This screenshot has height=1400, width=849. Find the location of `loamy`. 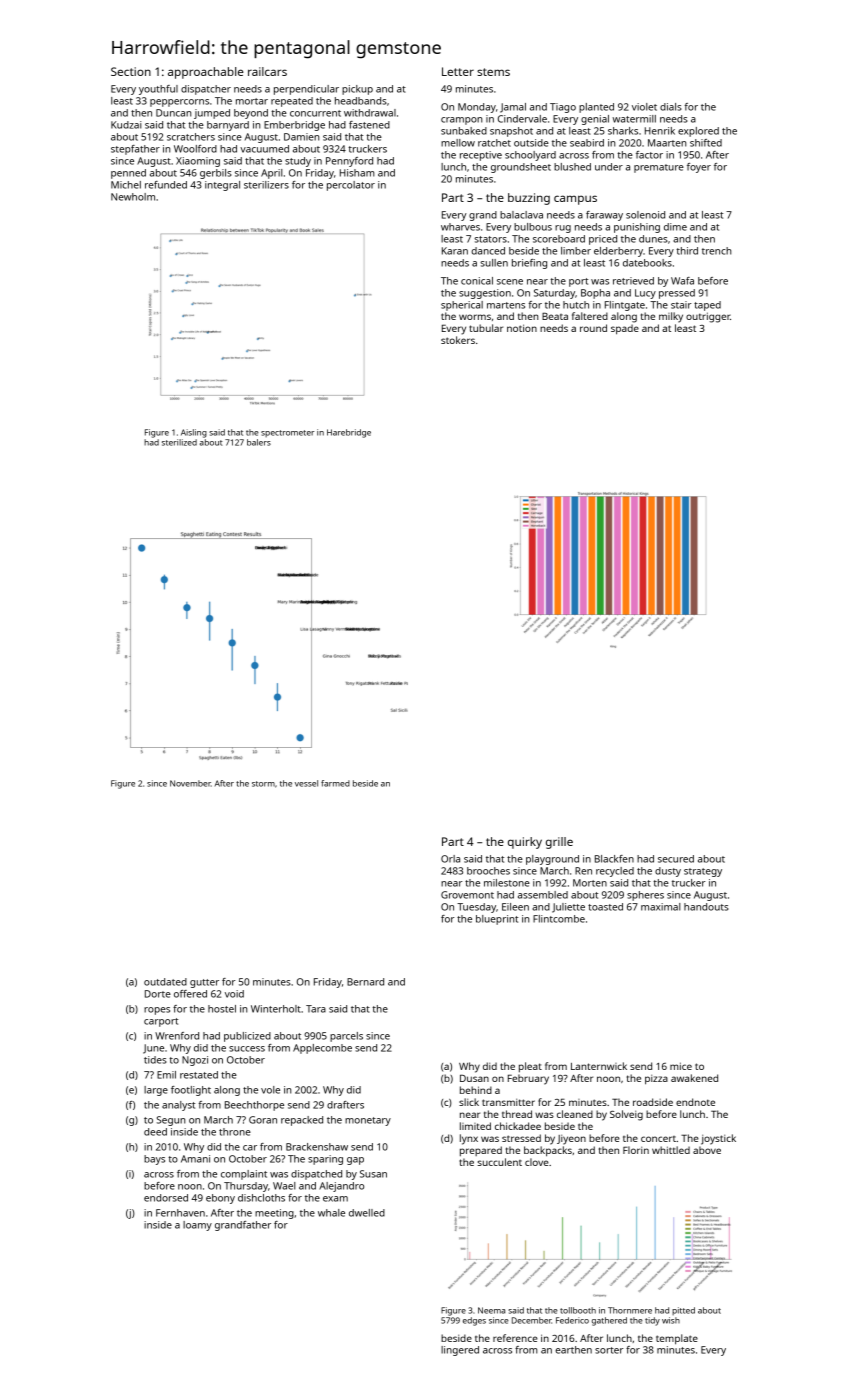

loamy is located at coordinates (197, 1226).
